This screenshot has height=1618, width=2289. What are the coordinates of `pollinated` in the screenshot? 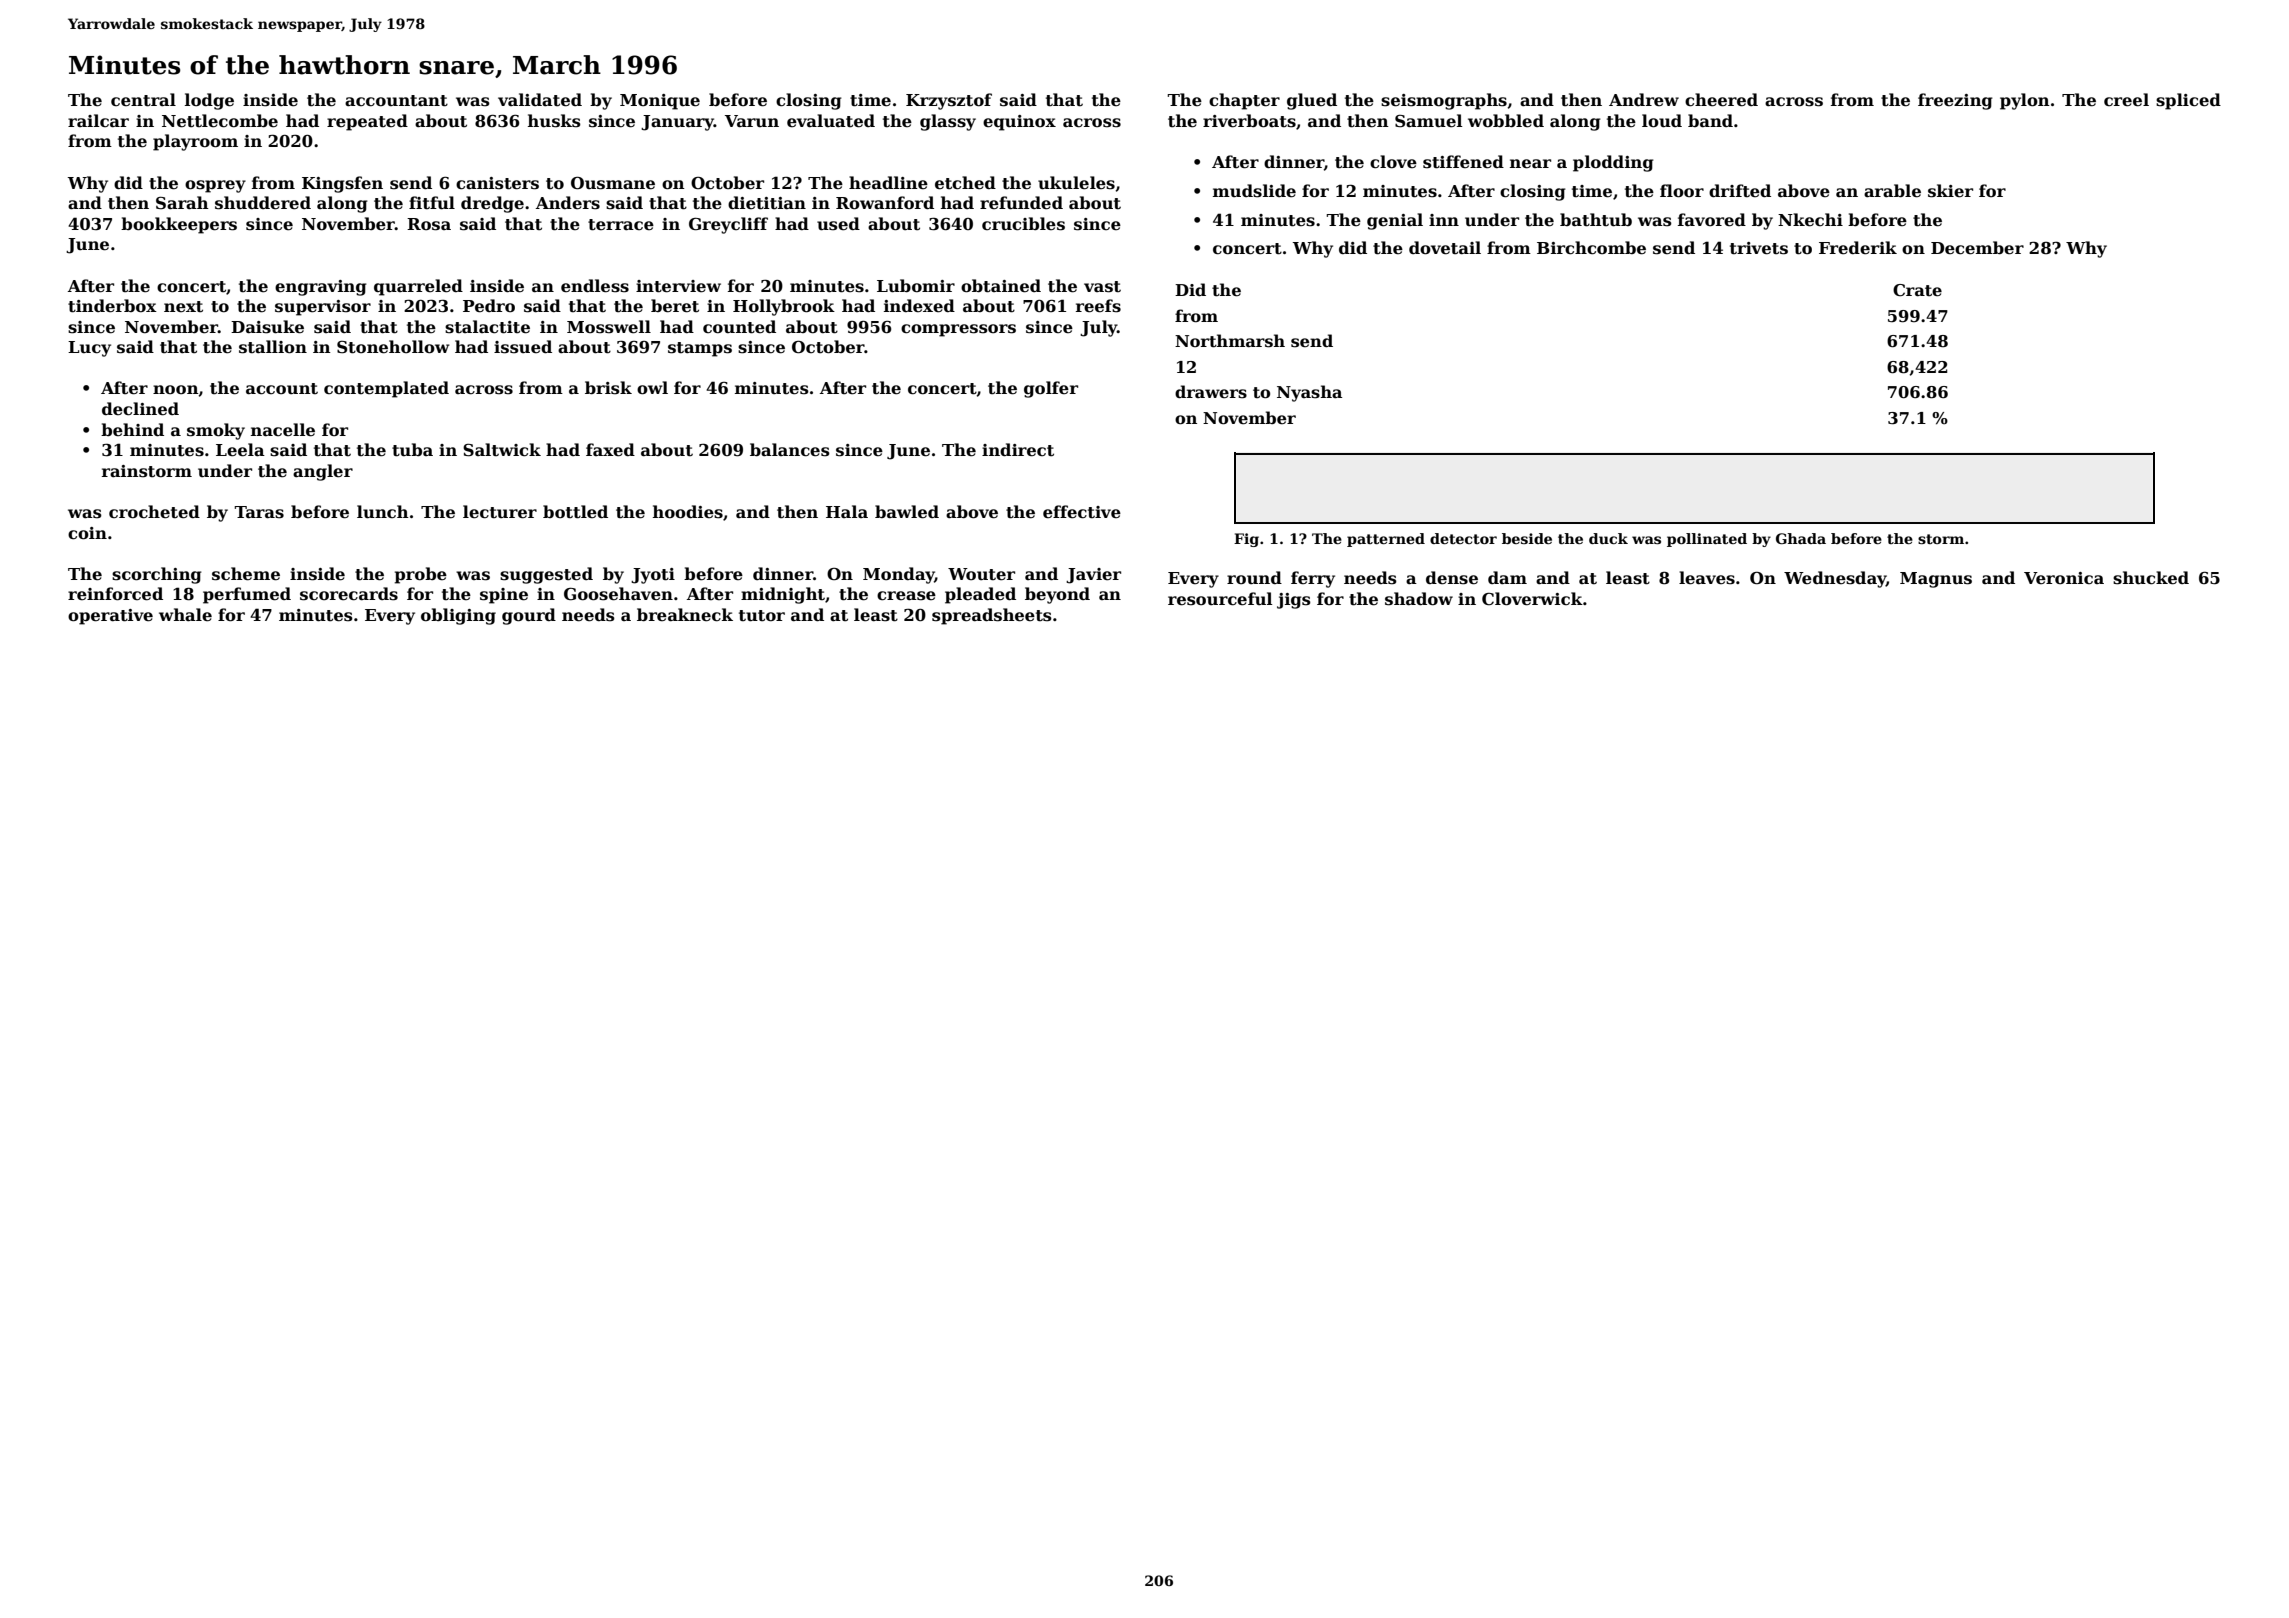 It's located at (1707, 540).
